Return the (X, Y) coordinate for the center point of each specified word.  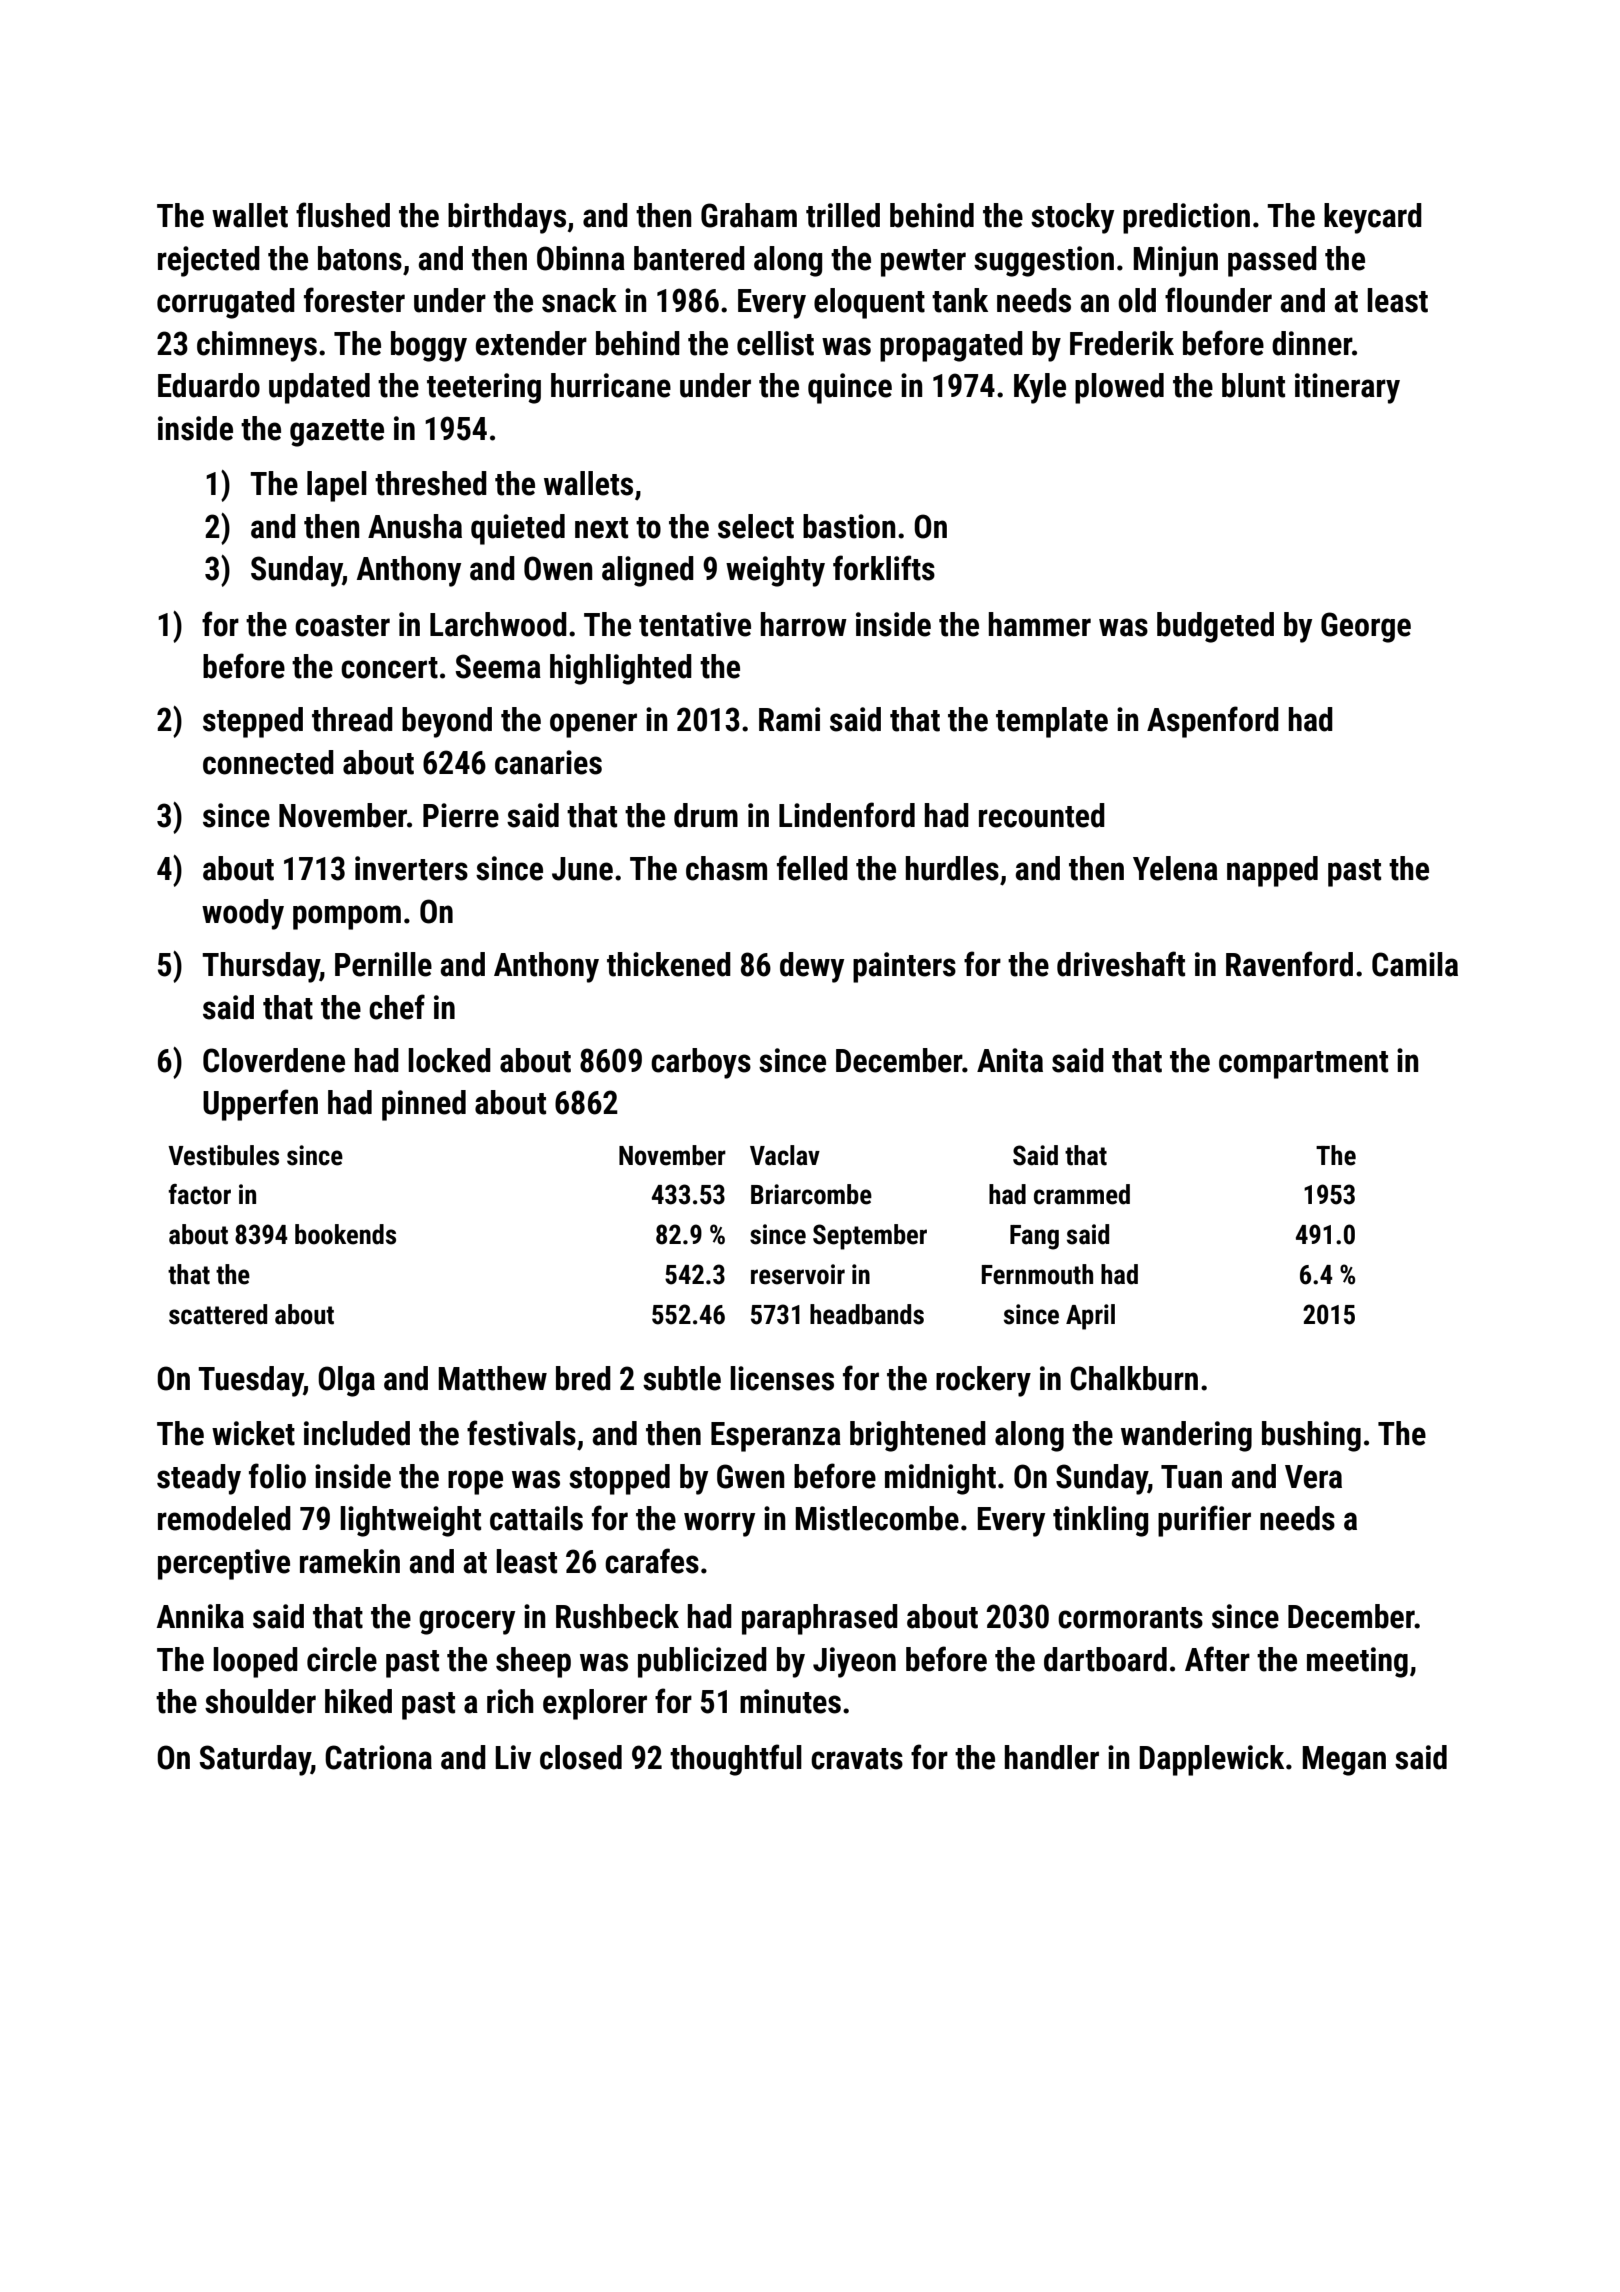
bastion (849, 526)
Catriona (378, 1757)
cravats (857, 1759)
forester (354, 300)
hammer (1040, 624)
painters (904, 967)
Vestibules (223, 1155)
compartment (1303, 1065)
